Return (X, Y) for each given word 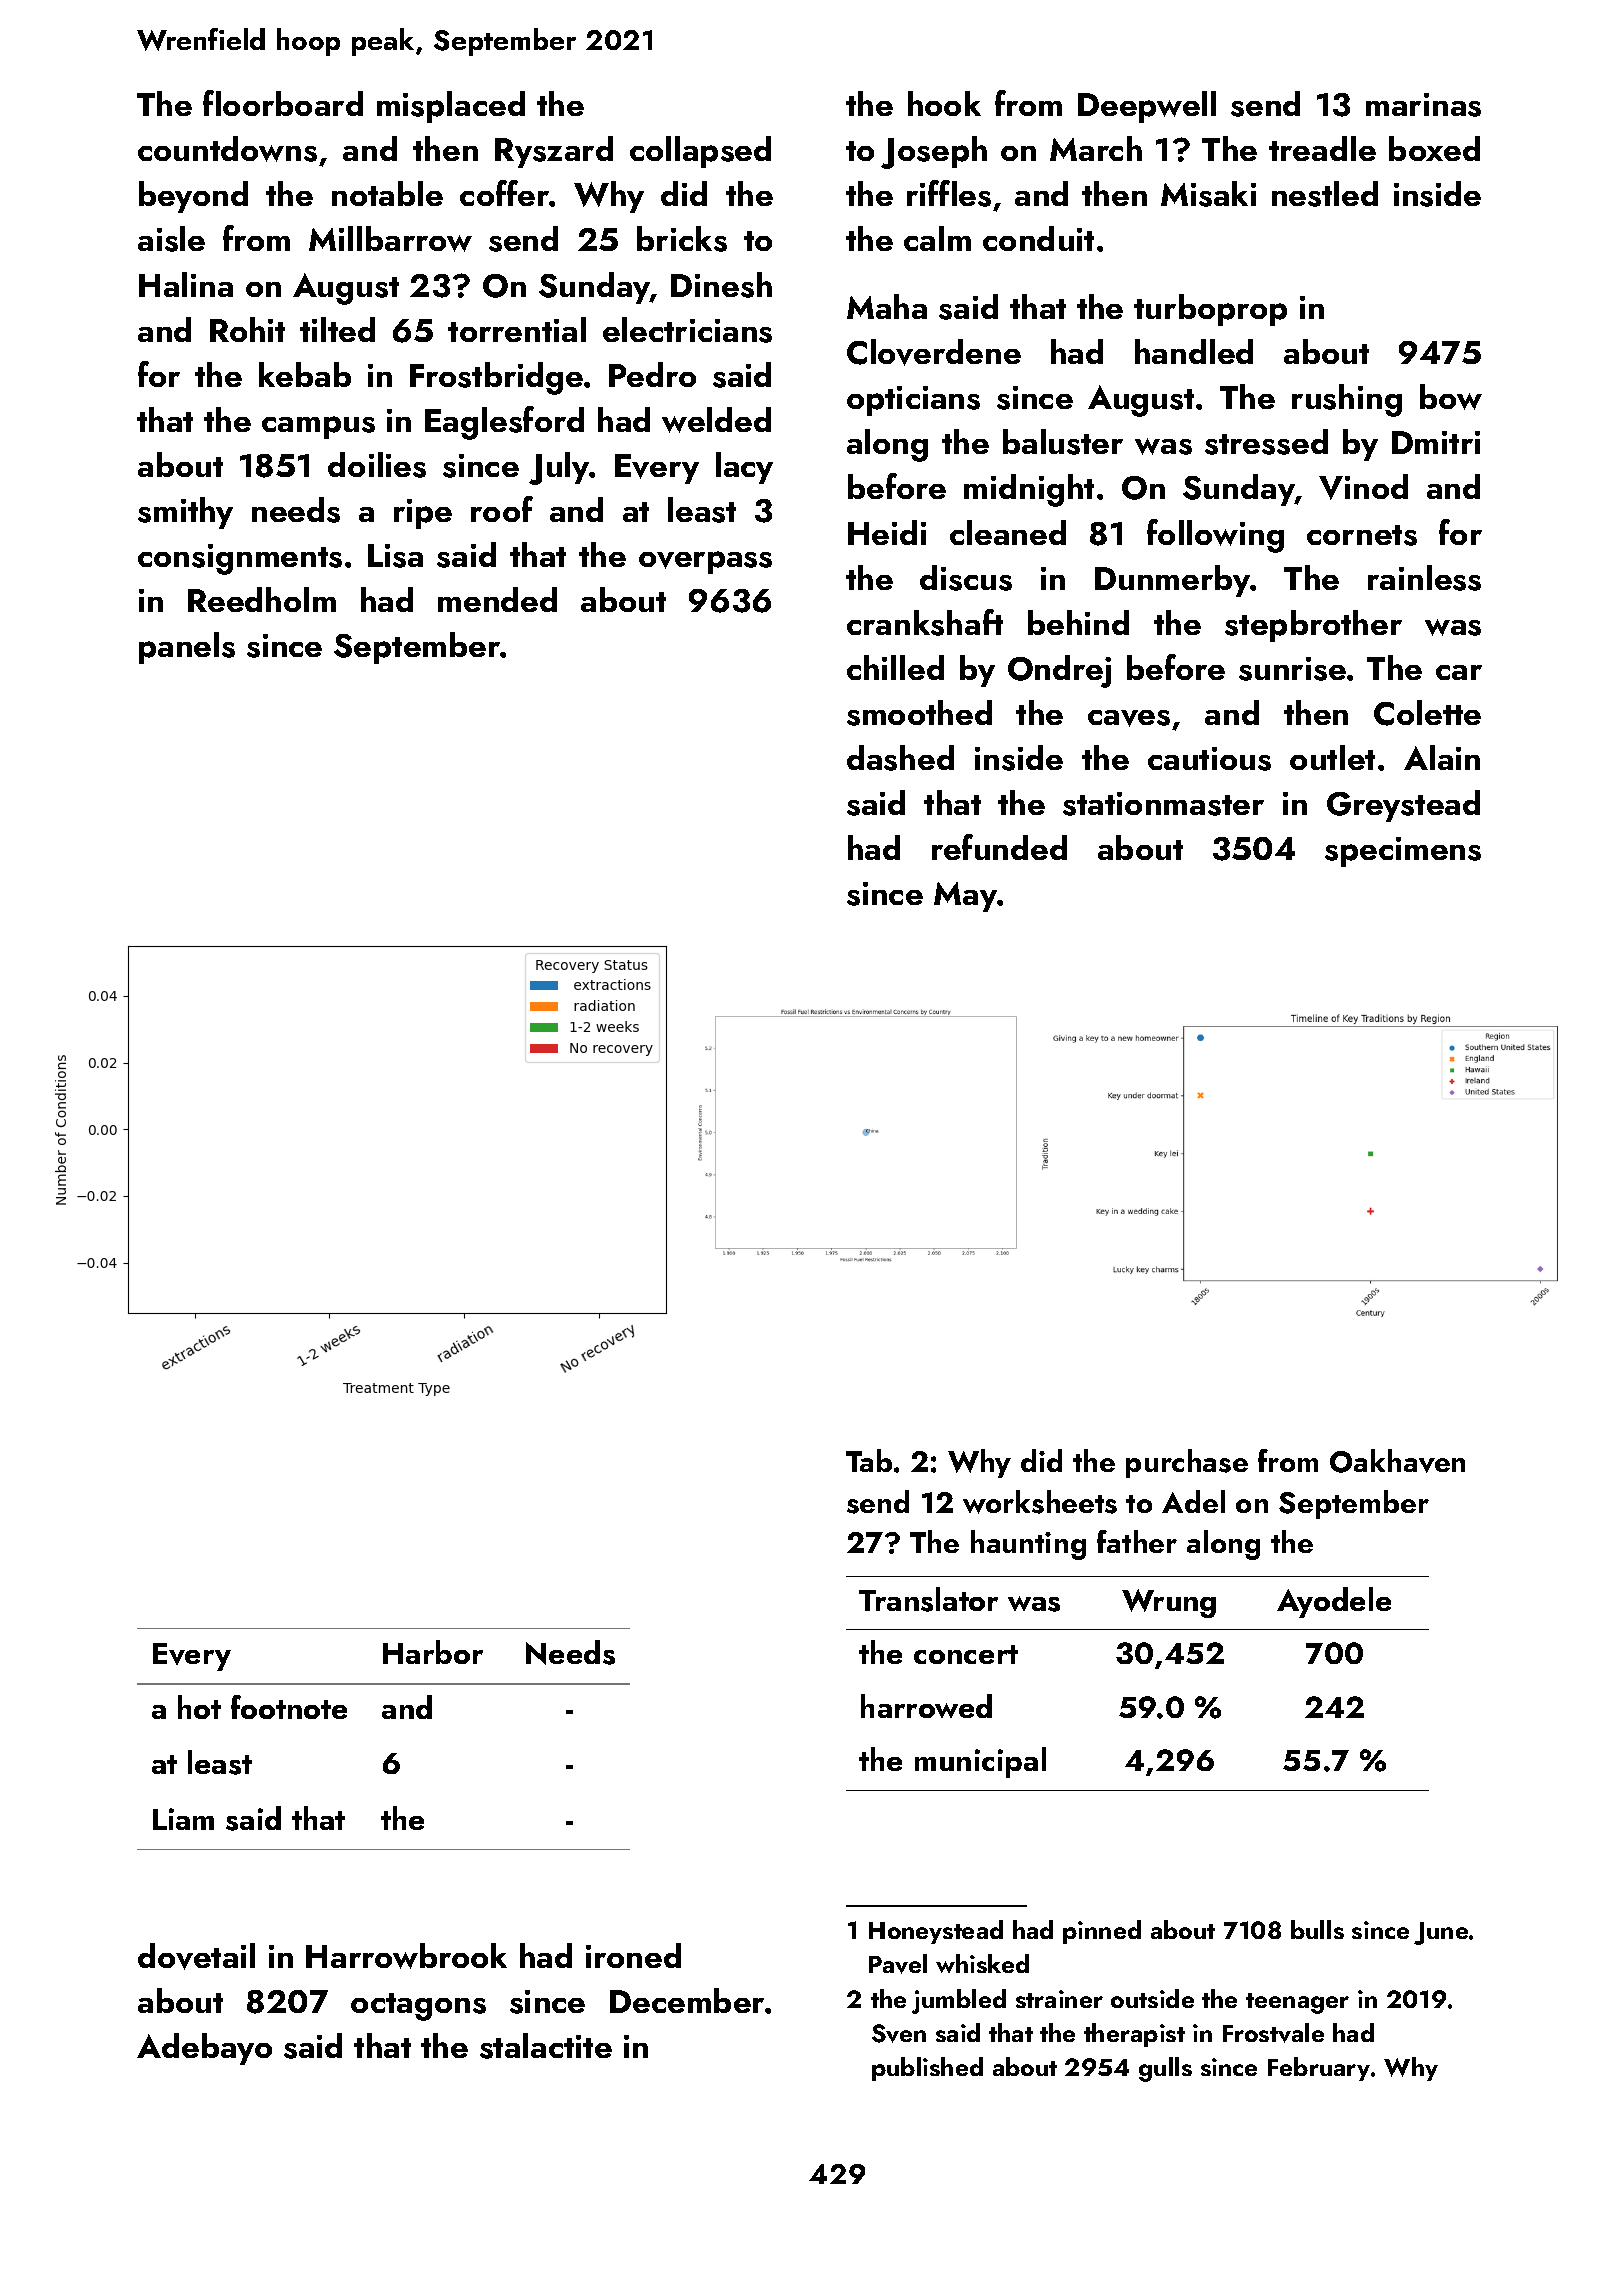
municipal (980, 1762)
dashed (900, 758)
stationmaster (1163, 804)
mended (497, 599)
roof (502, 509)
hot (199, 1707)
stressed (1266, 442)
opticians (913, 401)
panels (187, 648)
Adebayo (204, 2049)
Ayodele (1334, 1602)
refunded (999, 847)
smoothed (919, 713)
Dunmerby (1173, 581)
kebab (305, 374)
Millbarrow (390, 239)
